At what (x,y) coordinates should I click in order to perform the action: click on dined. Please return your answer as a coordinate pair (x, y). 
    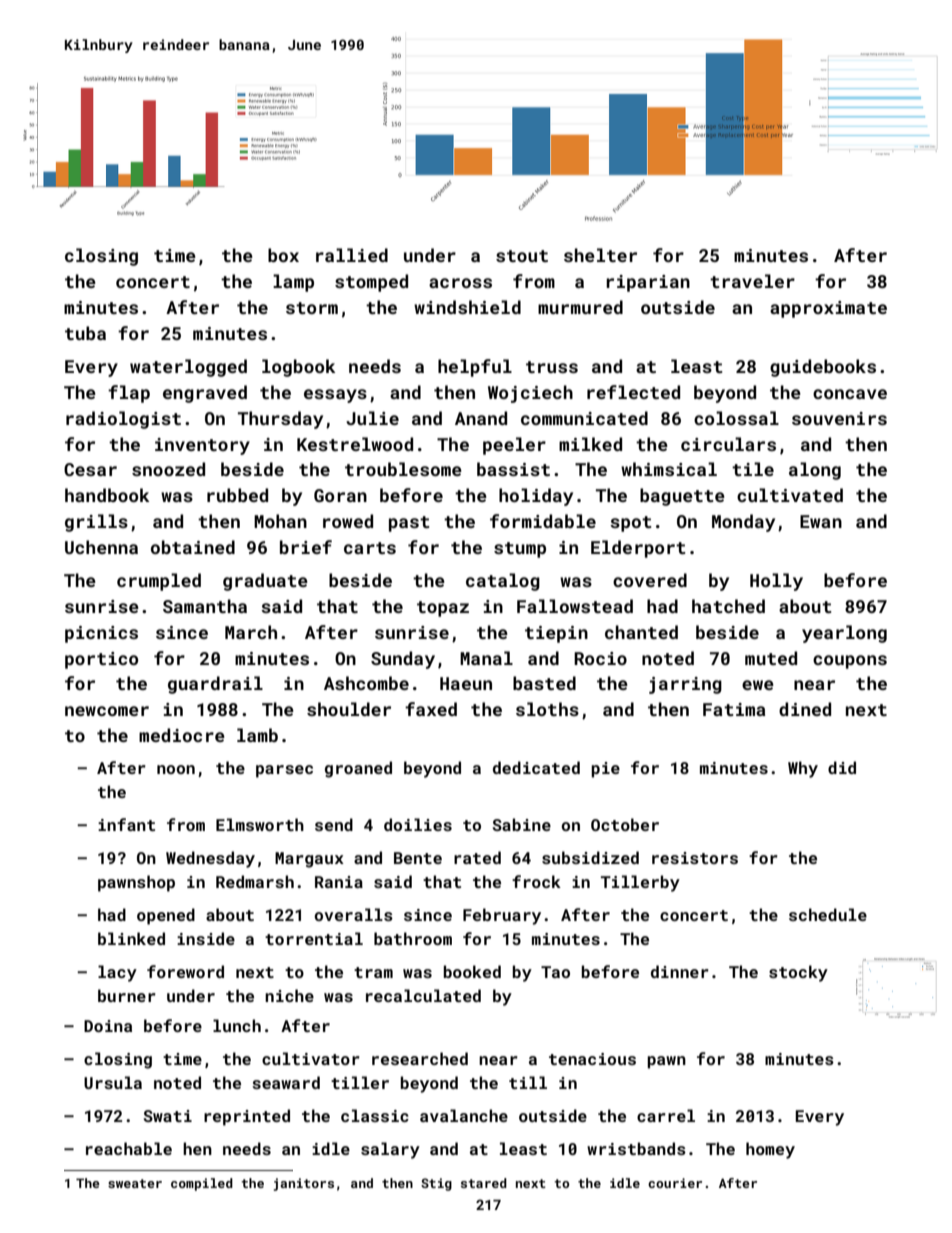
    Looking at the image, I should click on (805, 709).
